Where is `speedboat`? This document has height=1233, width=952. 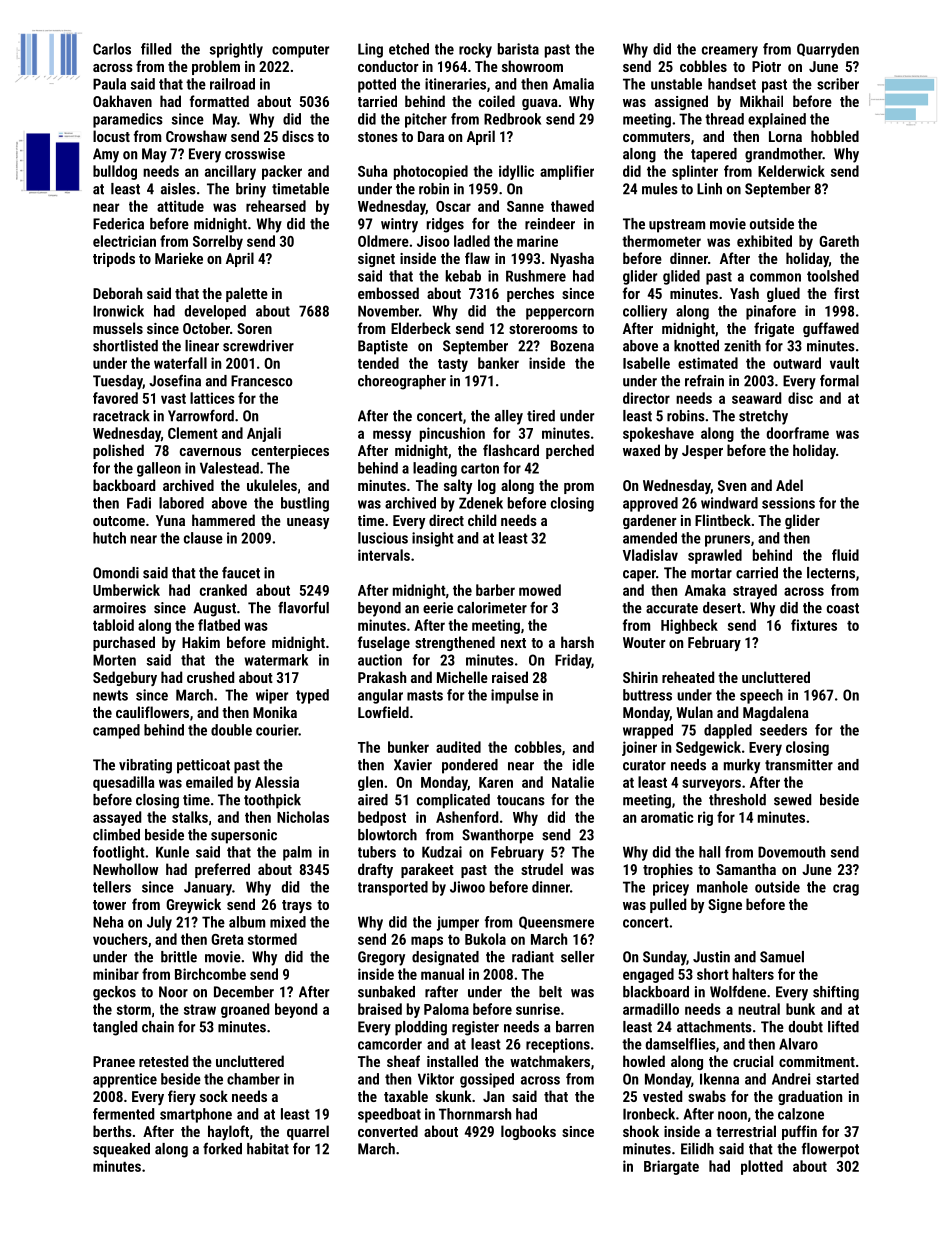 speedboat is located at coordinates (389, 1115).
